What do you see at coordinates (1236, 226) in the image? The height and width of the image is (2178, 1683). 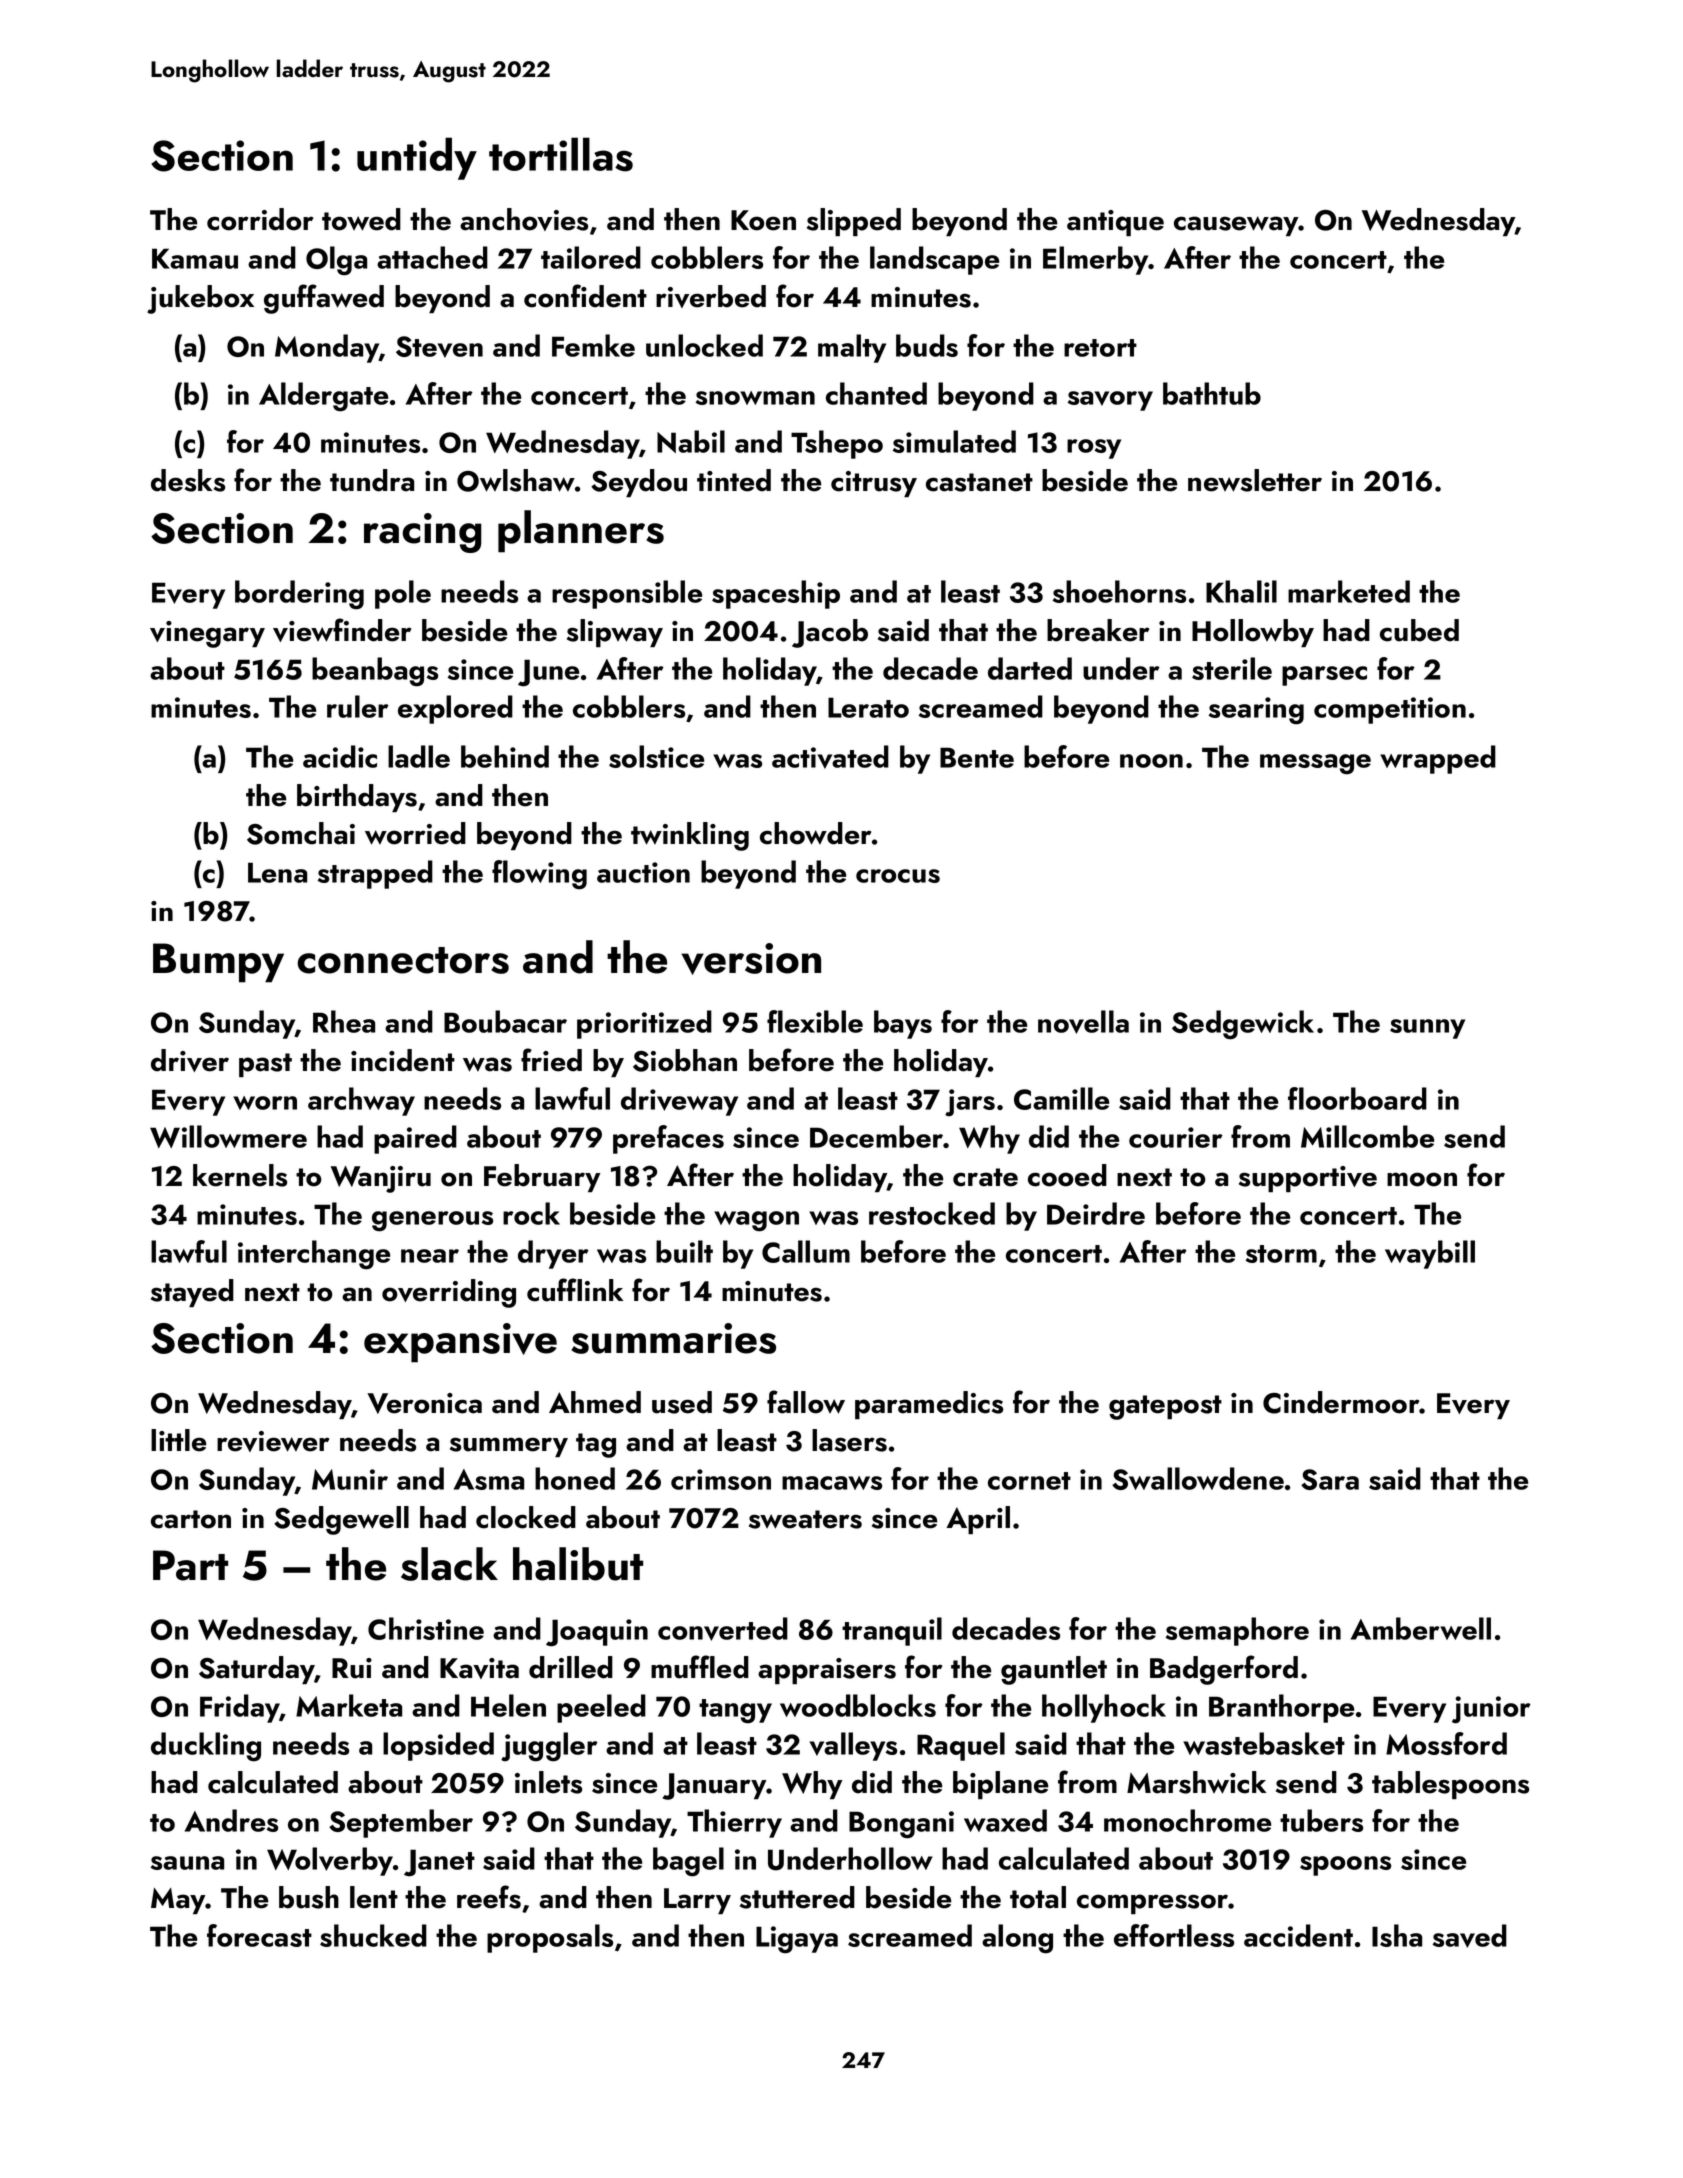 I see `causeway` at bounding box center [1236, 226].
